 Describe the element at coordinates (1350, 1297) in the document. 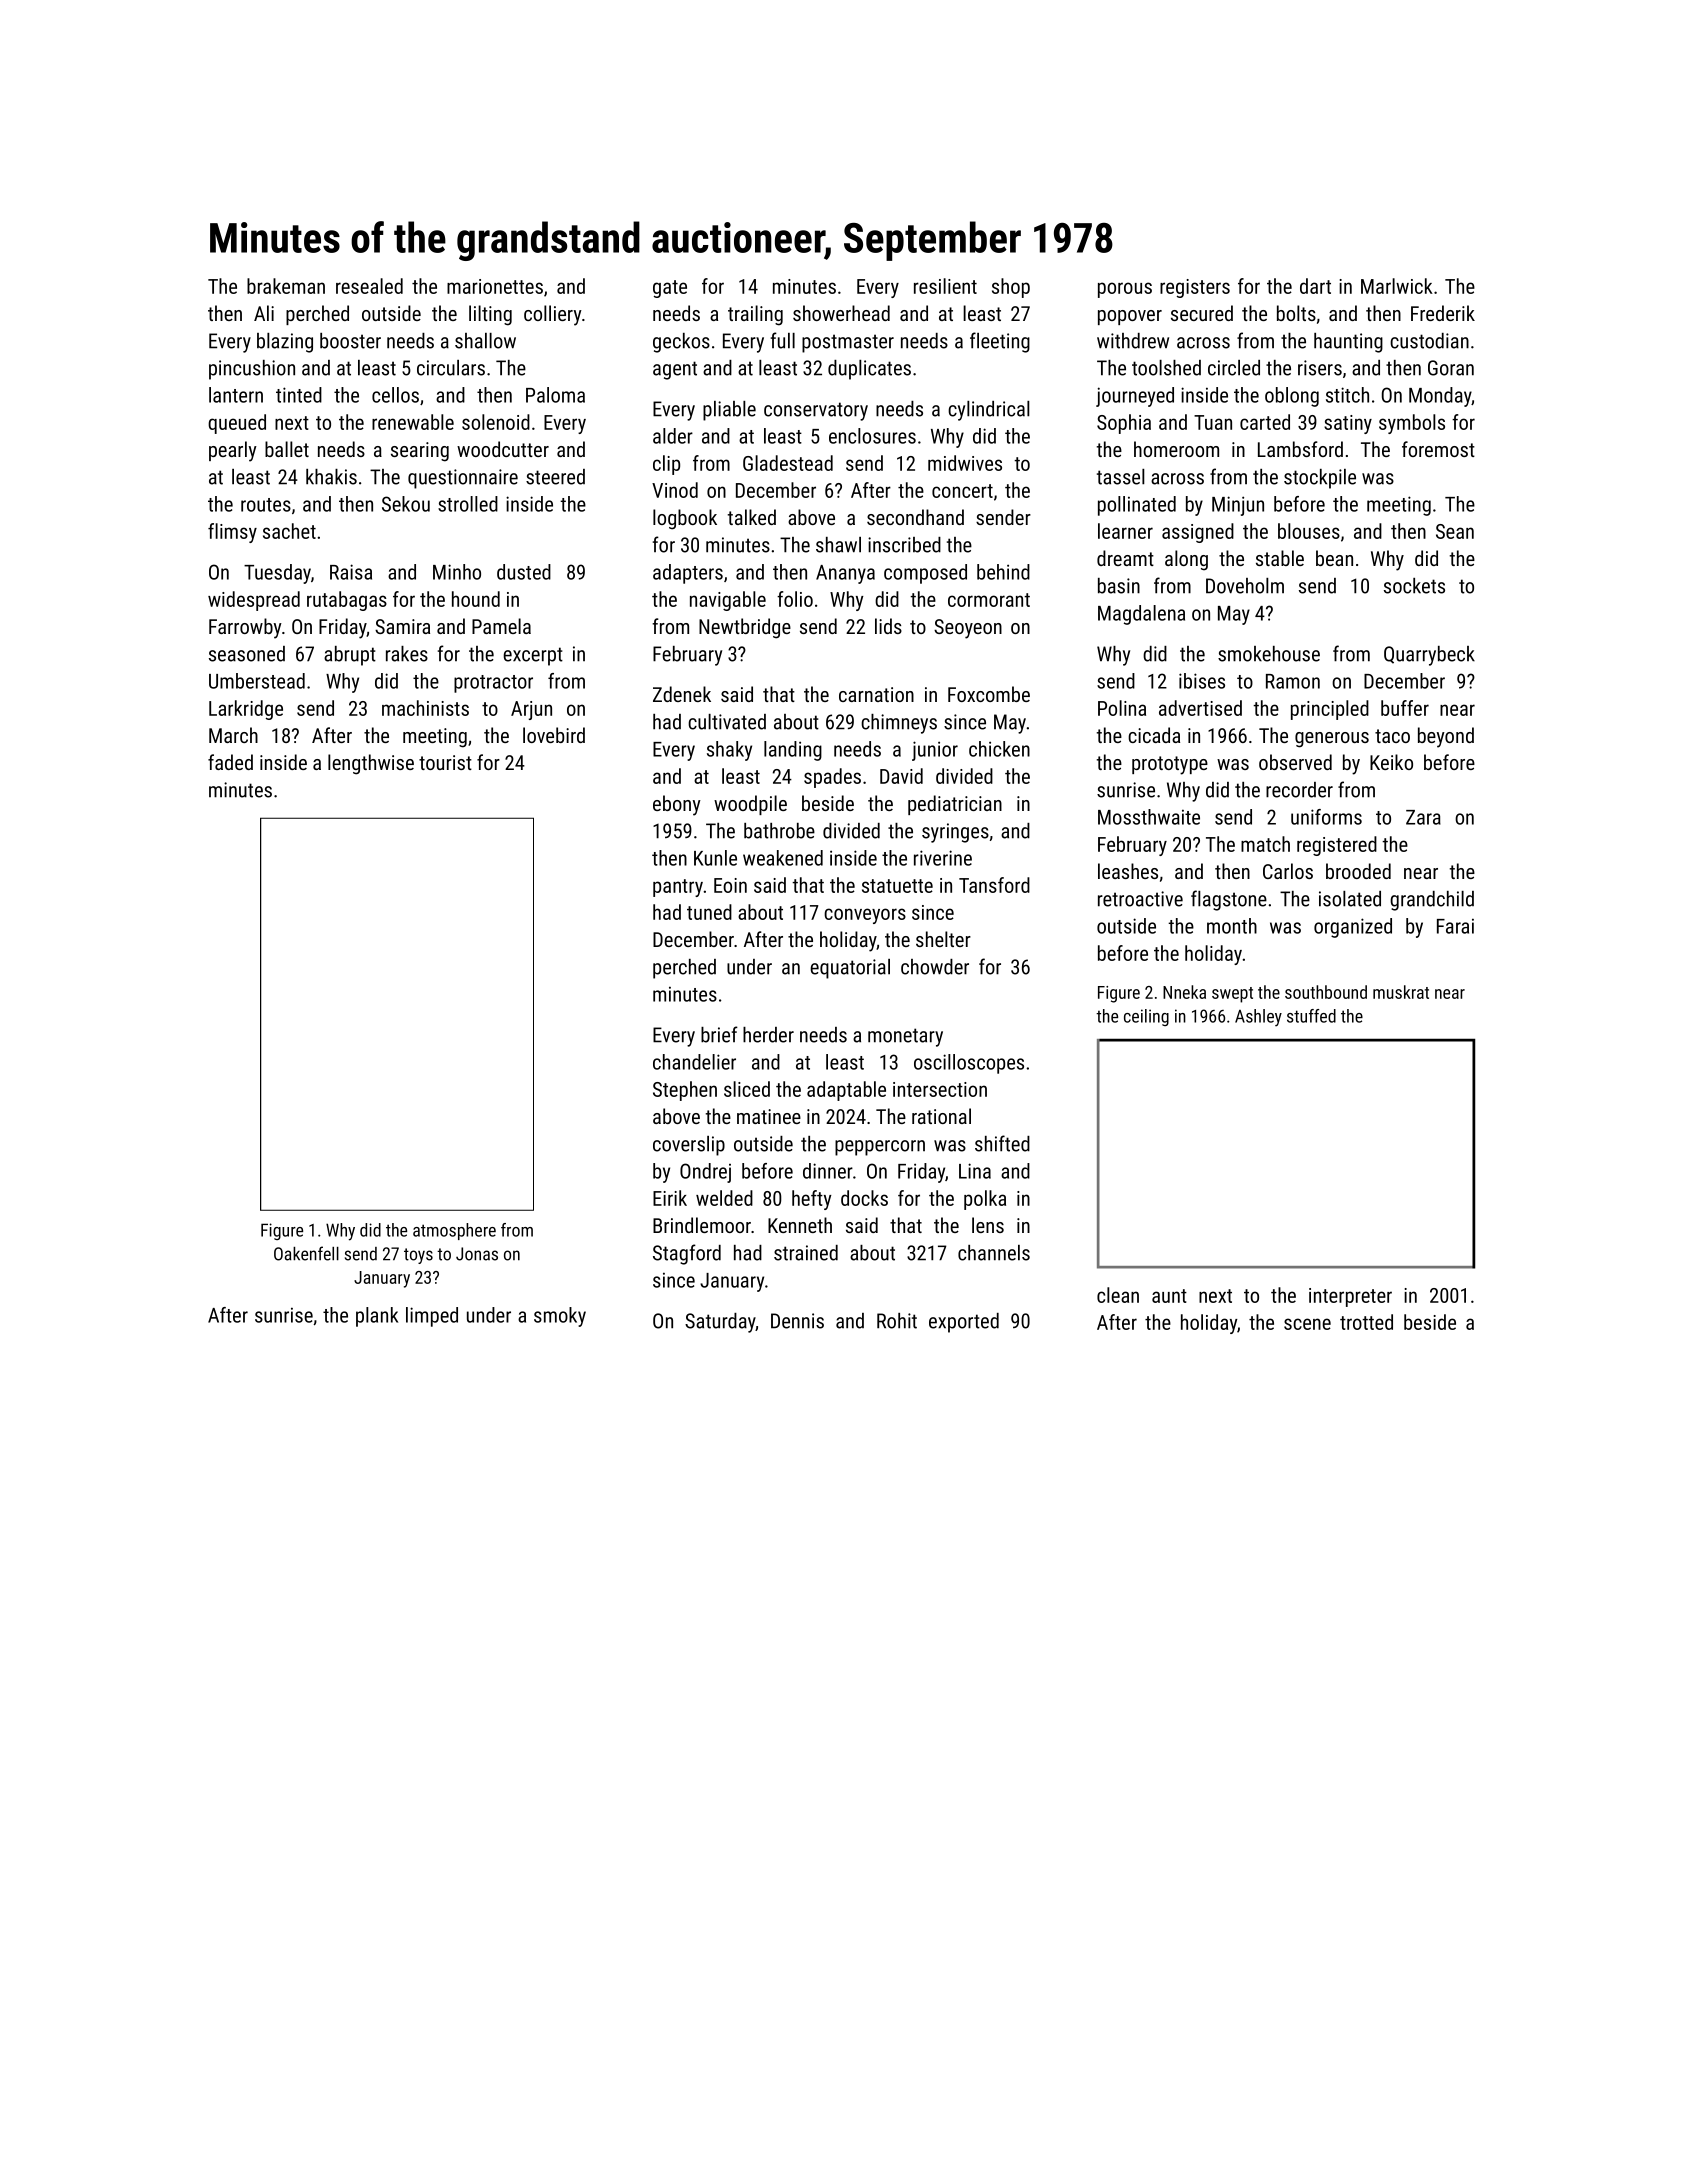

I see `interpreter` at that location.
